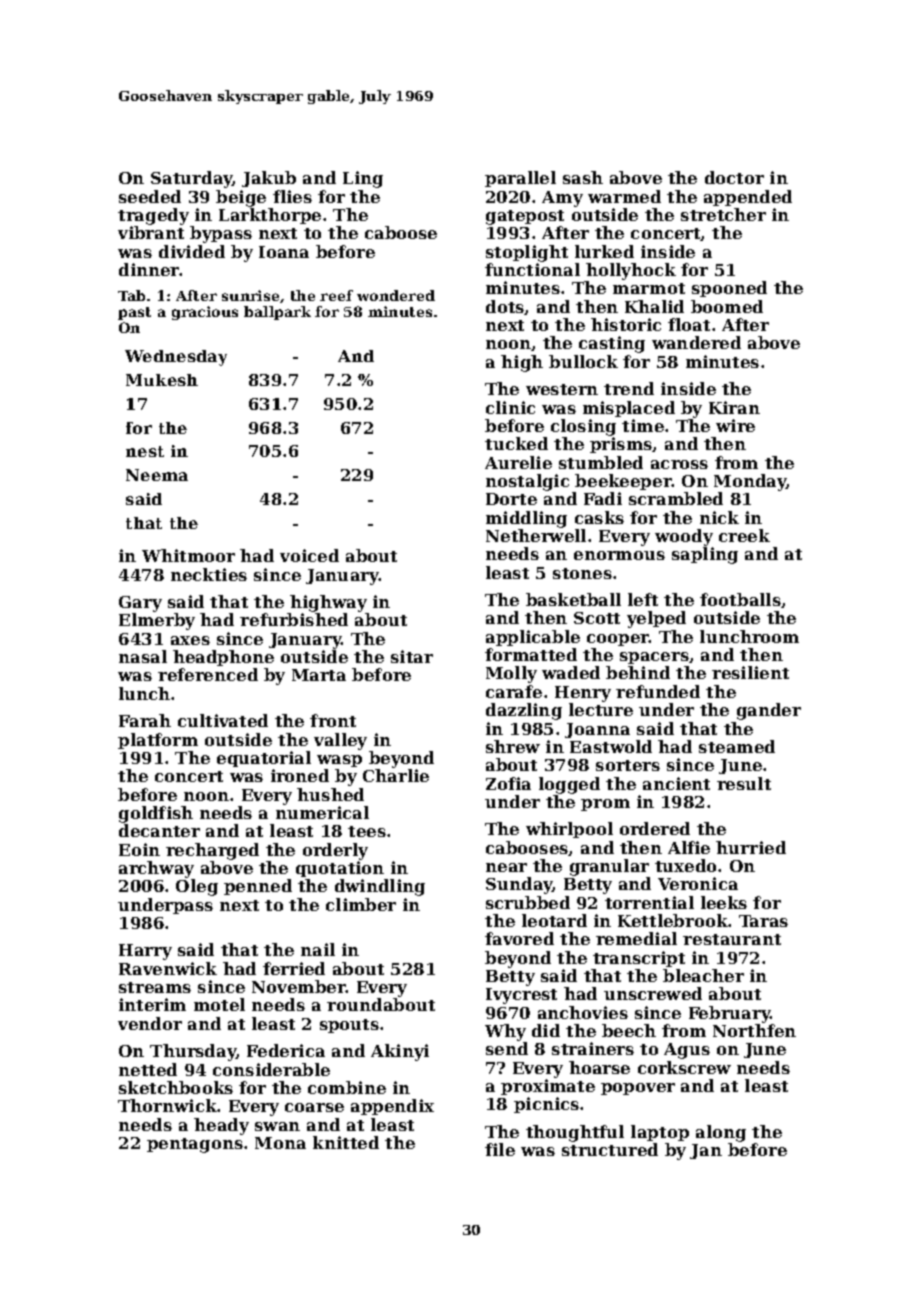 This screenshot has width=924, height=1311. I want to click on pentagons, so click(195, 1145).
